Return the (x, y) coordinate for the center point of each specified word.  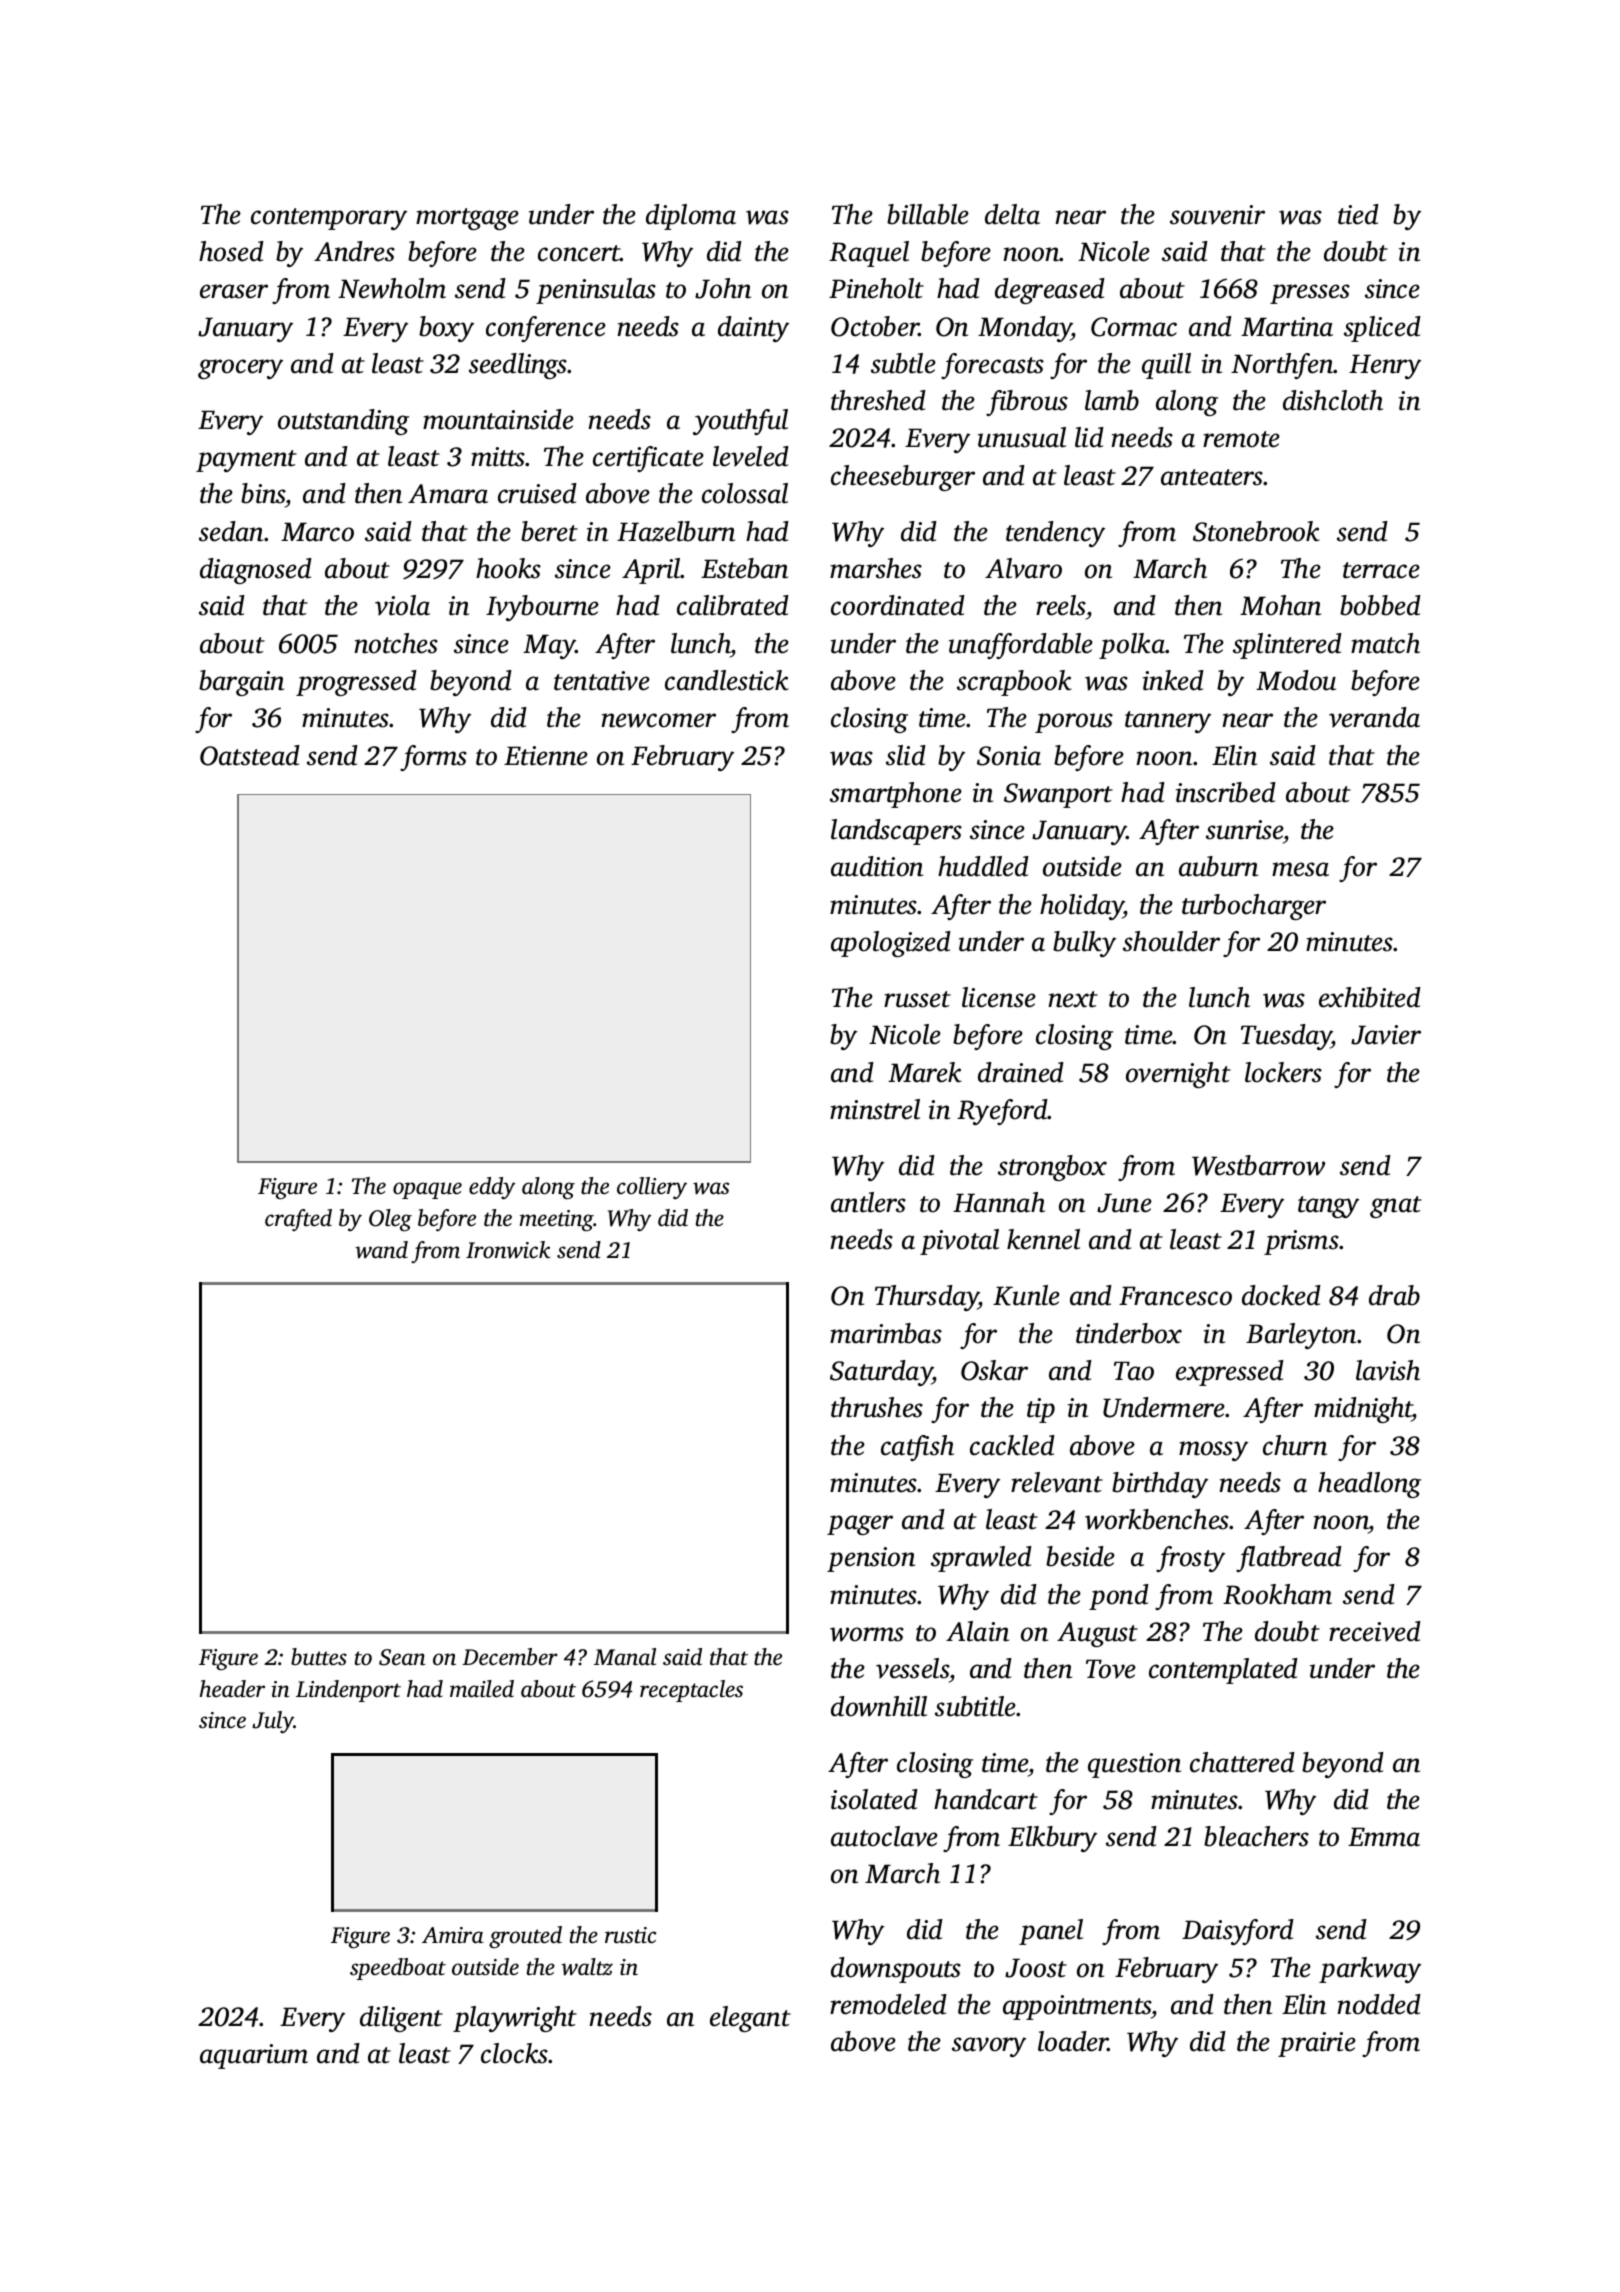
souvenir (1217, 215)
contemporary (329, 219)
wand (381, 1250)
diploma (691, 217)
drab (1394, 1295)
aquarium (254, 2056)
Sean (402, 1657)
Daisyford (1238, 1932)
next (1073, 999)
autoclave (884, 1836)
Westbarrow (1258, 1165)
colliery (652, 1188)
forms (433, 758)
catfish (917, 1448)
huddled (983, 866)
